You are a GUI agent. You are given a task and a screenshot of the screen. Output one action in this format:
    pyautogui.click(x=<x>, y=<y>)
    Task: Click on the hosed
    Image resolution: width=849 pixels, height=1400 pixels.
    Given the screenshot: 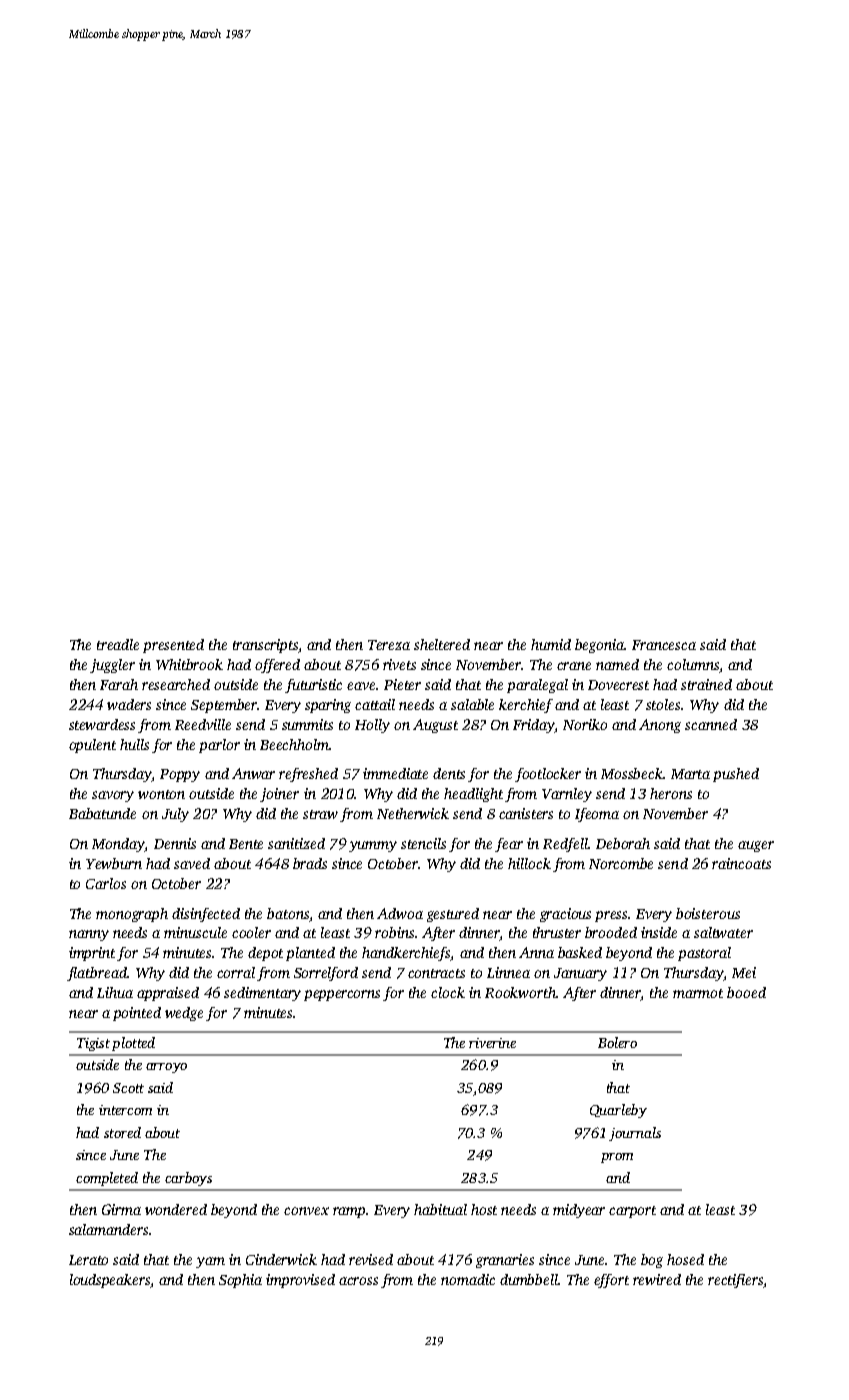 What is the action you would take?
    pyautogui.click(x=685, y=1259)
